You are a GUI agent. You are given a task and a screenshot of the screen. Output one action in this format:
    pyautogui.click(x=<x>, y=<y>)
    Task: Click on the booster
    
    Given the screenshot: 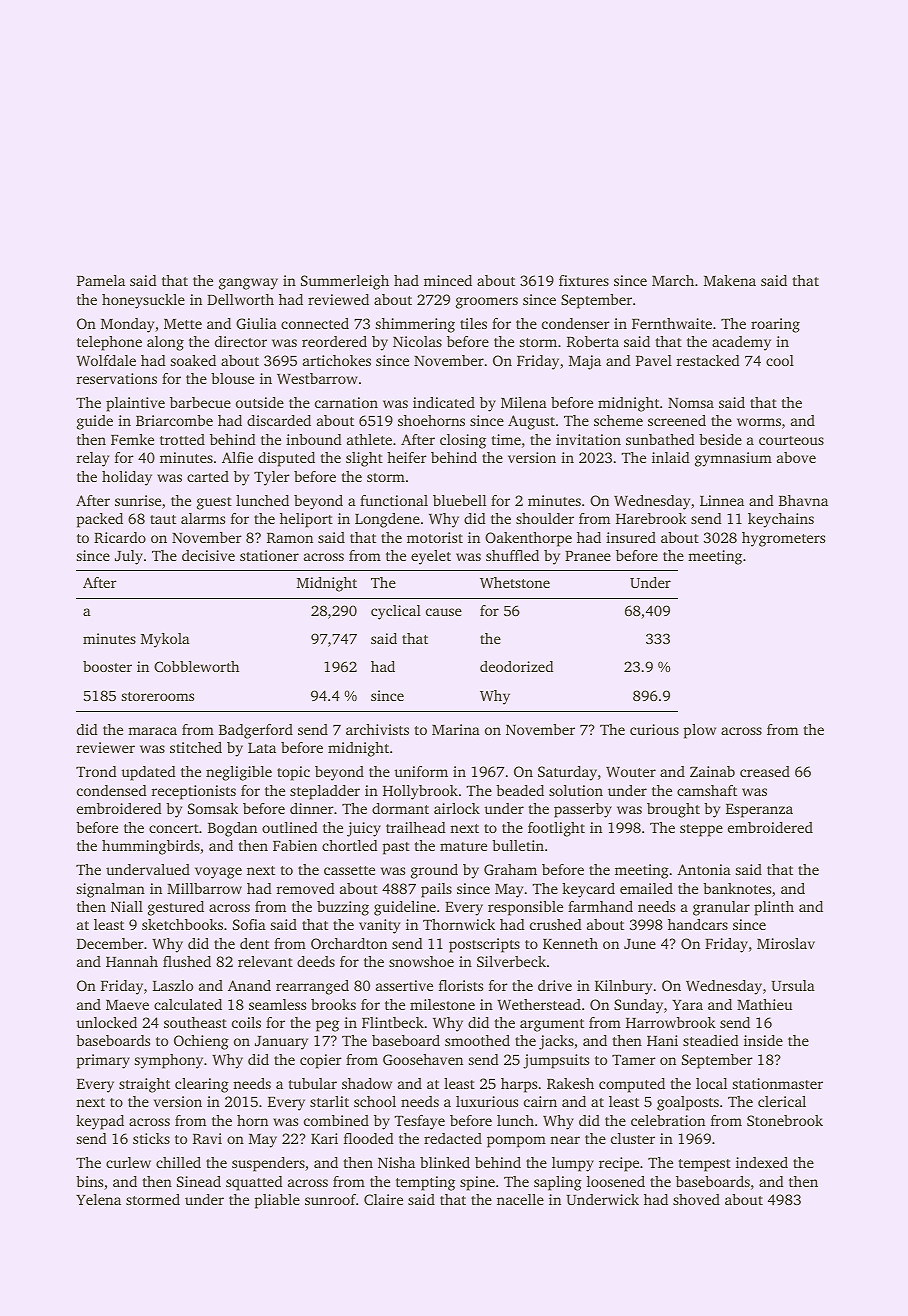 What is the action you would take?
    pyautogui.click(x=107, y=666)
